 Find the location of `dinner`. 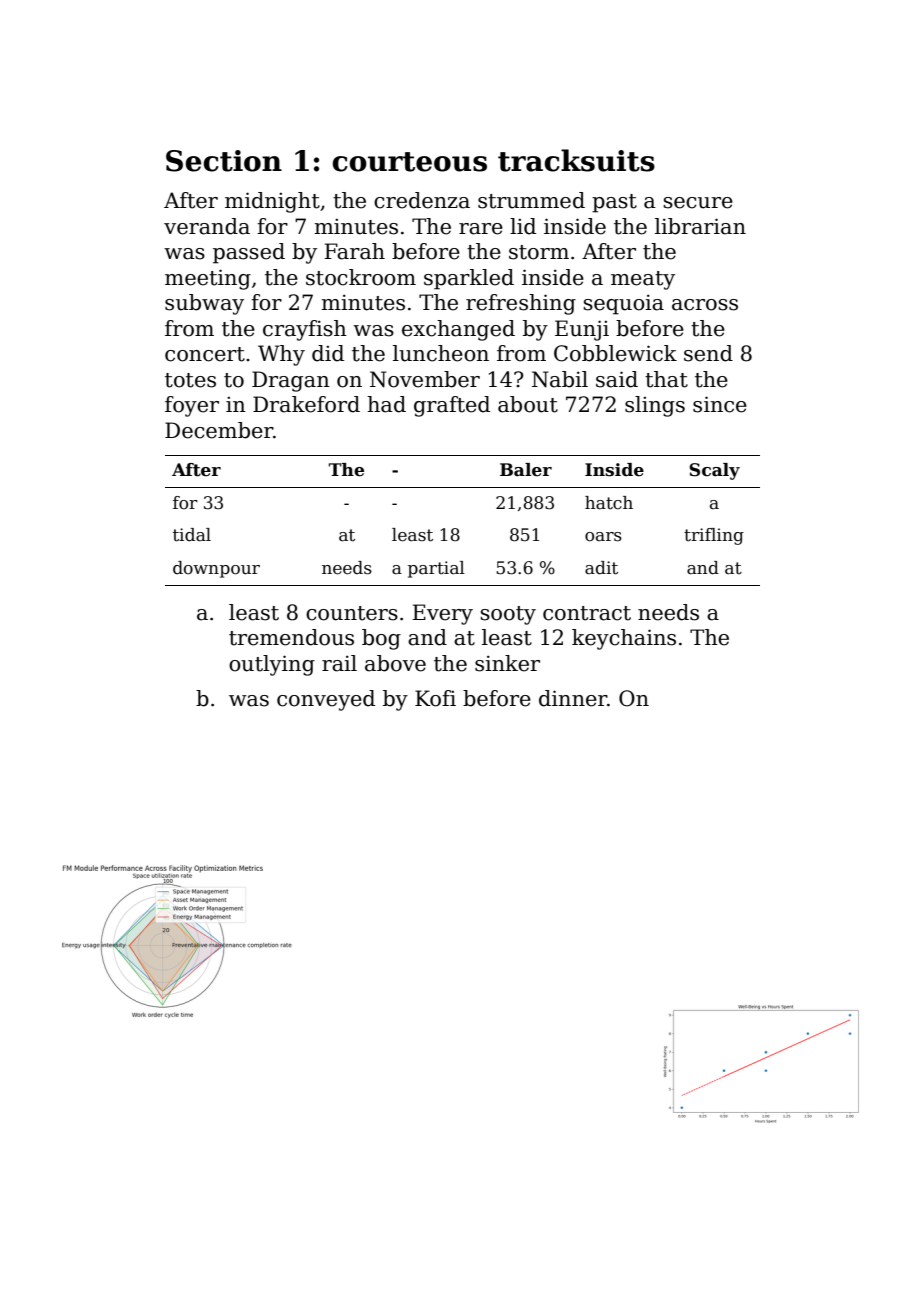

dinner is located at coordinates (573, 698).
